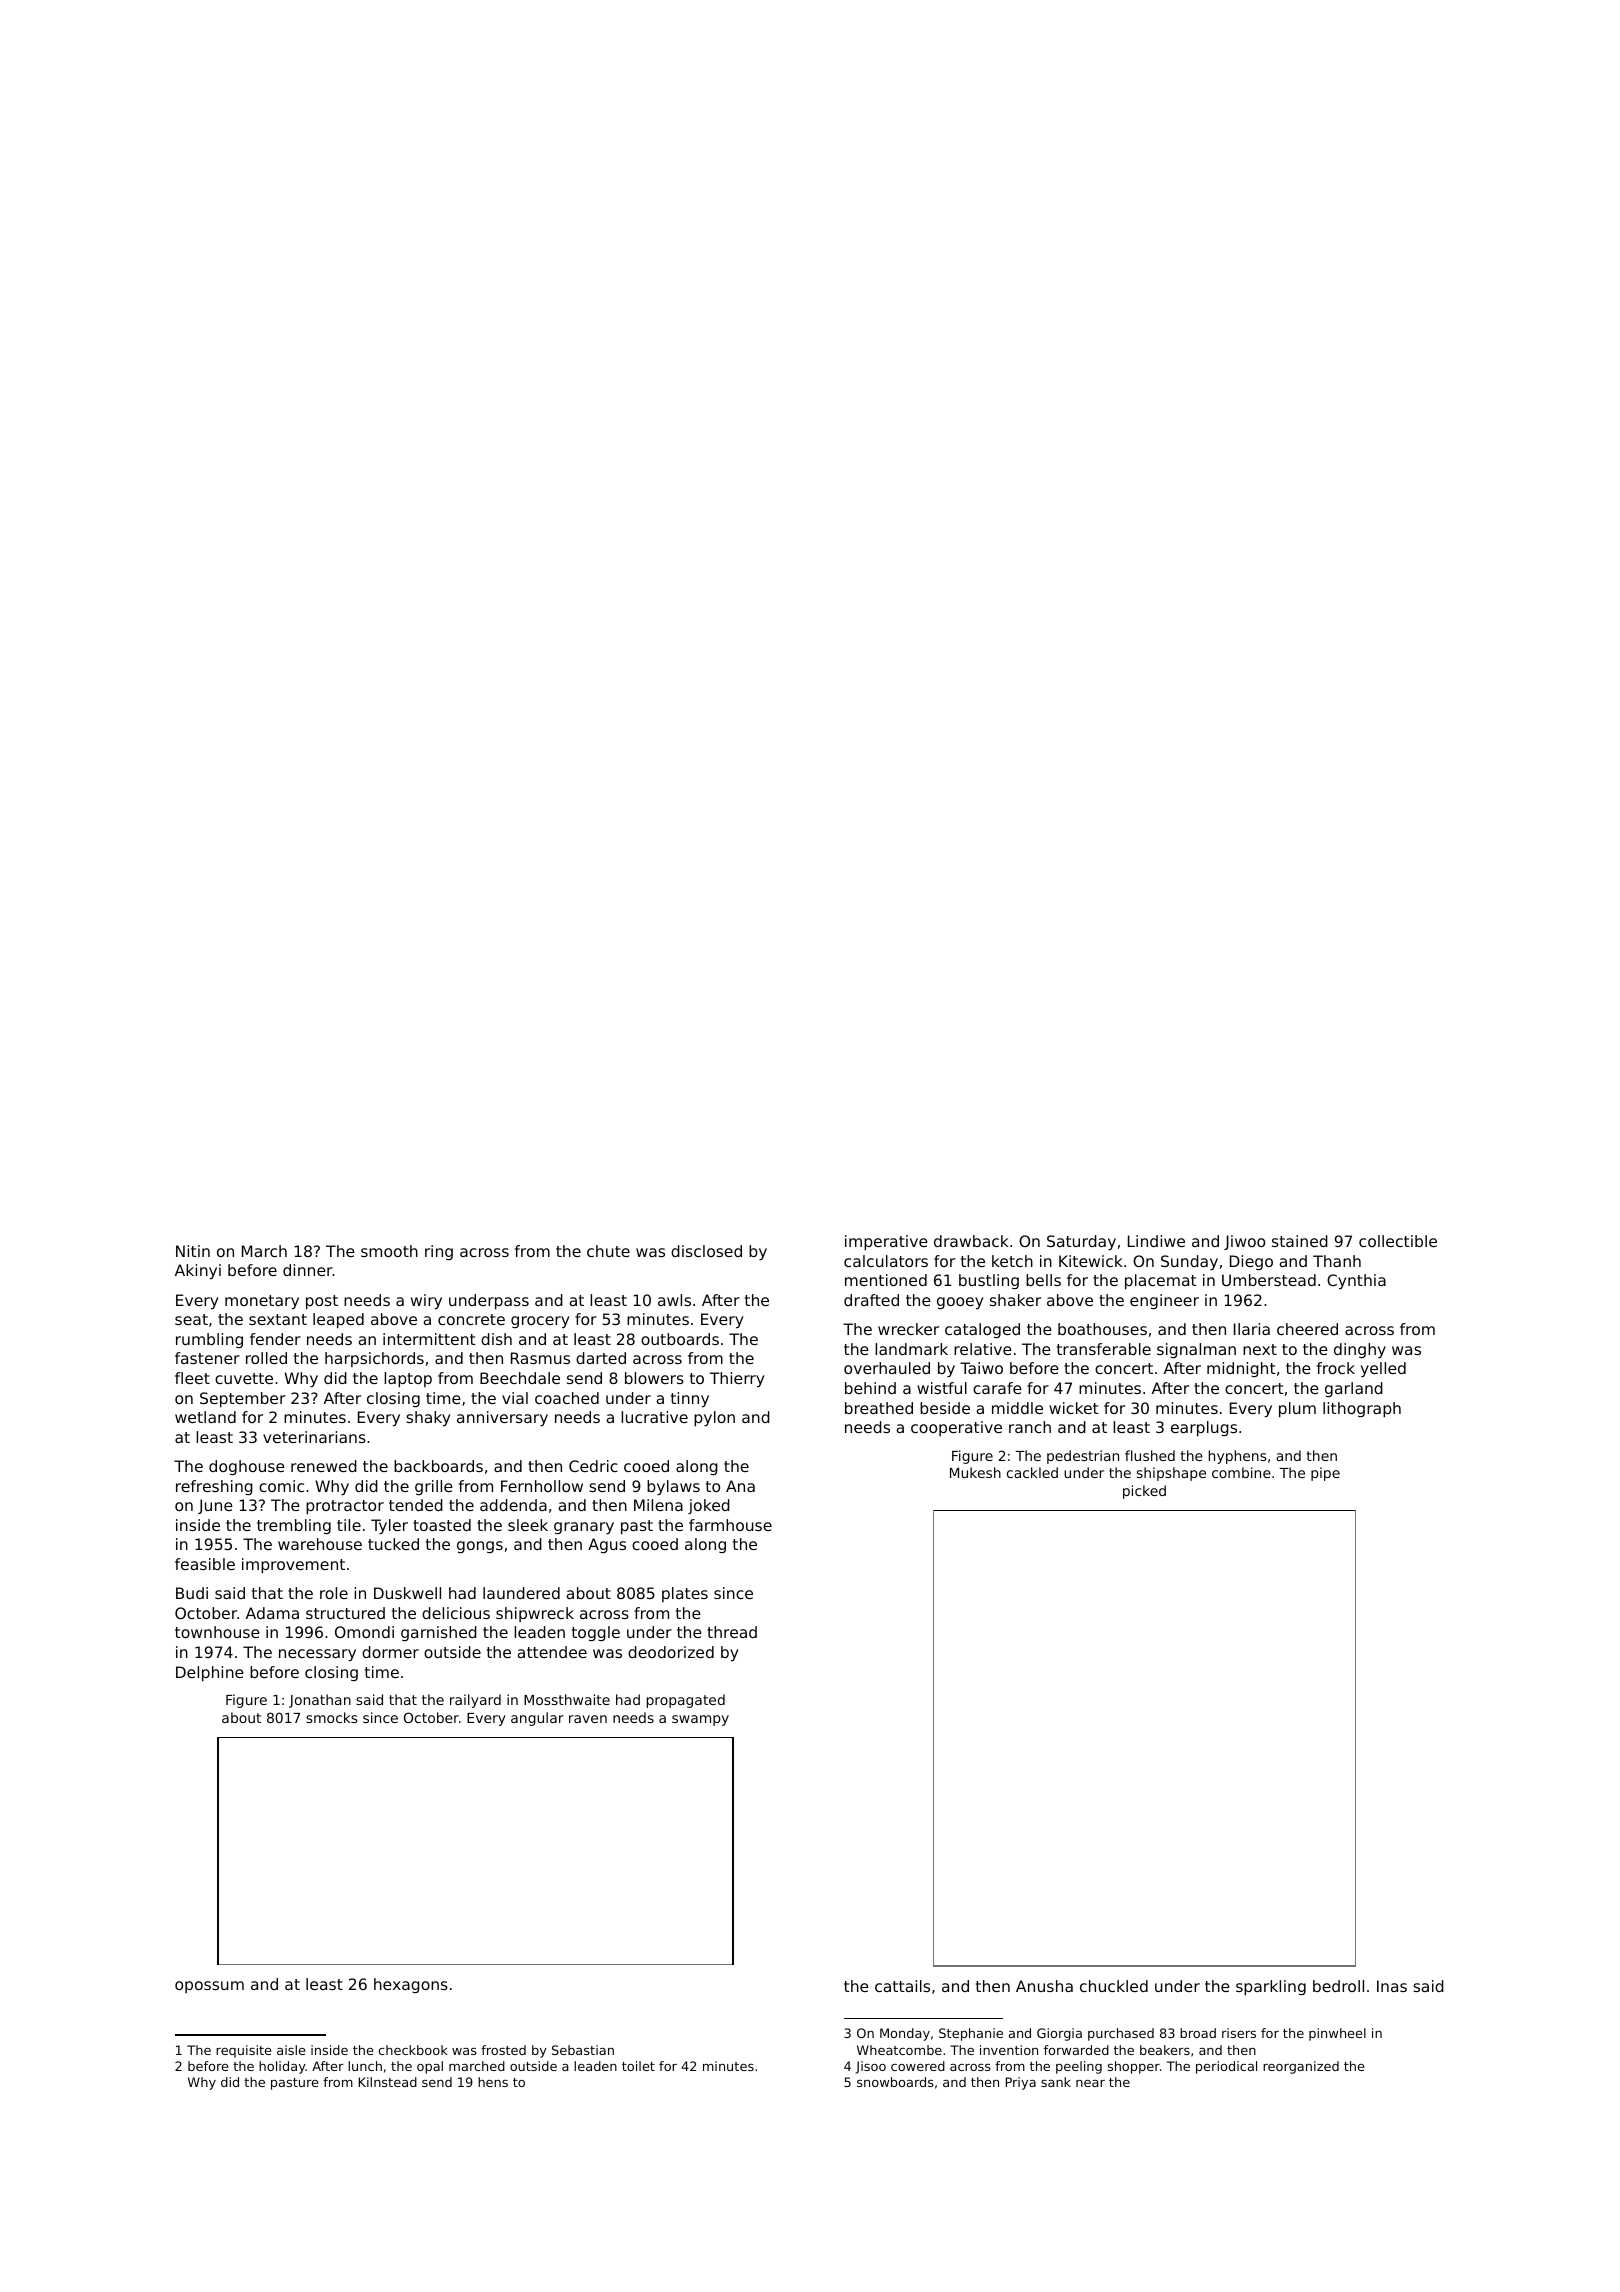 The image size is (1620, 2292). What do you see at coordinates (389, 1251) in the document?
I see `smooth` at bounding box center [389, 1251].
